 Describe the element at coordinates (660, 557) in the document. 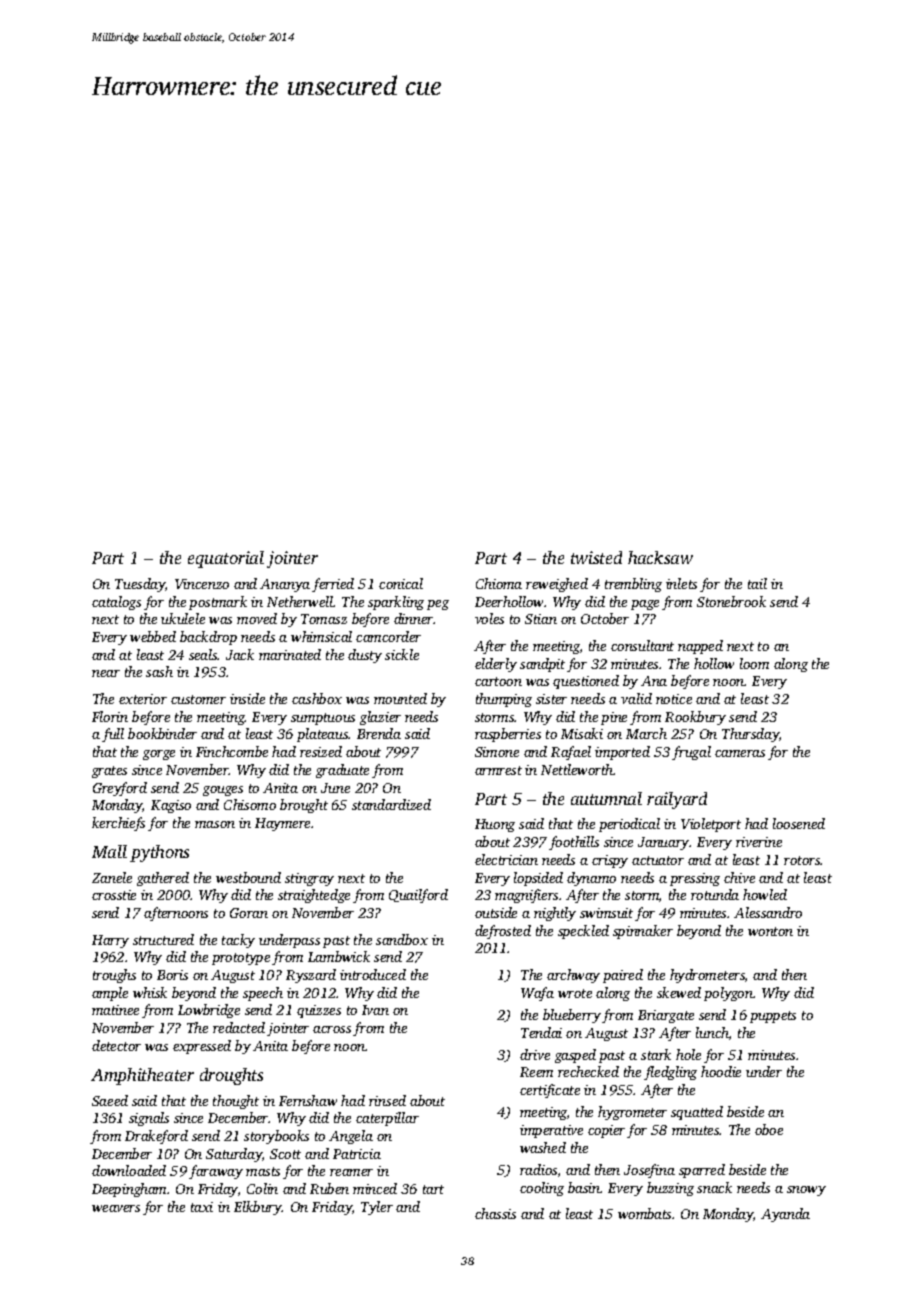

I see `hacksaw` at that location.
